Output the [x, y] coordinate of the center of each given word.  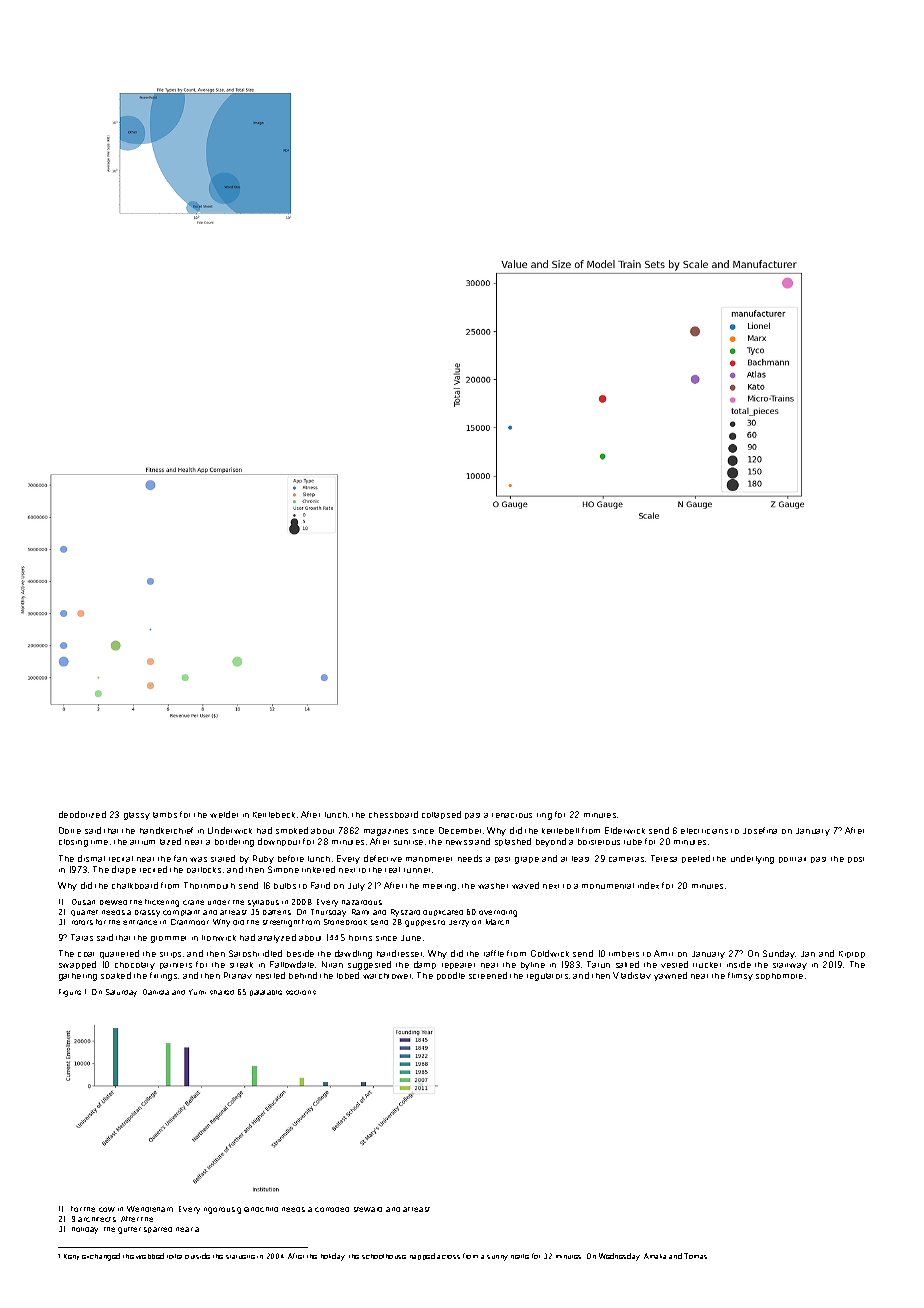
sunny [497, 1258]
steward [368, 1209]
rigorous [219, 1210]
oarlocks [204, 870]
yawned [670, 976]
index [648, 885]
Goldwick [550, 953]
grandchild [257, 1210]
